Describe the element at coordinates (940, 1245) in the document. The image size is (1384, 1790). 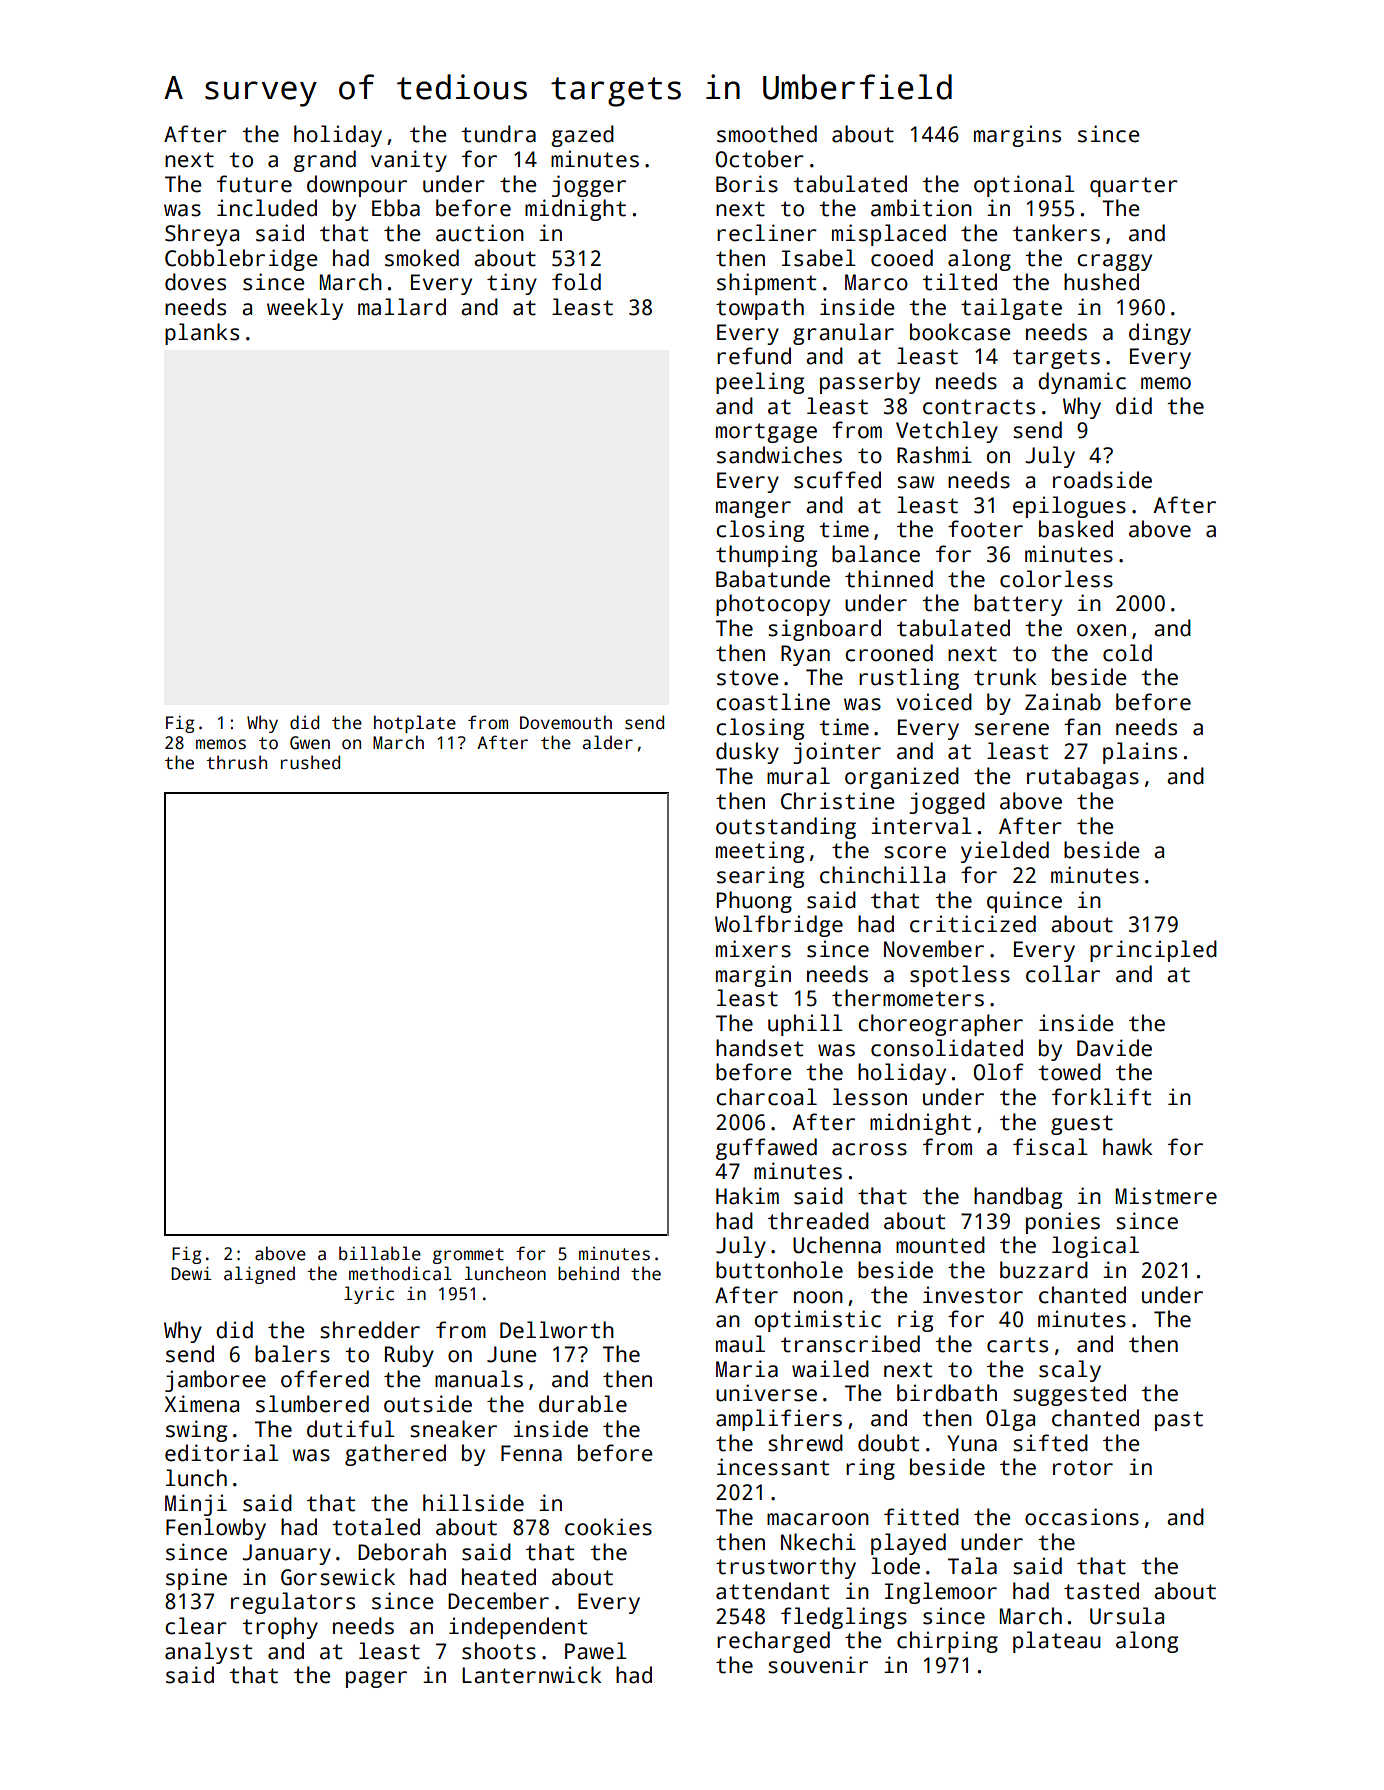
I see `mounted` at that location.
